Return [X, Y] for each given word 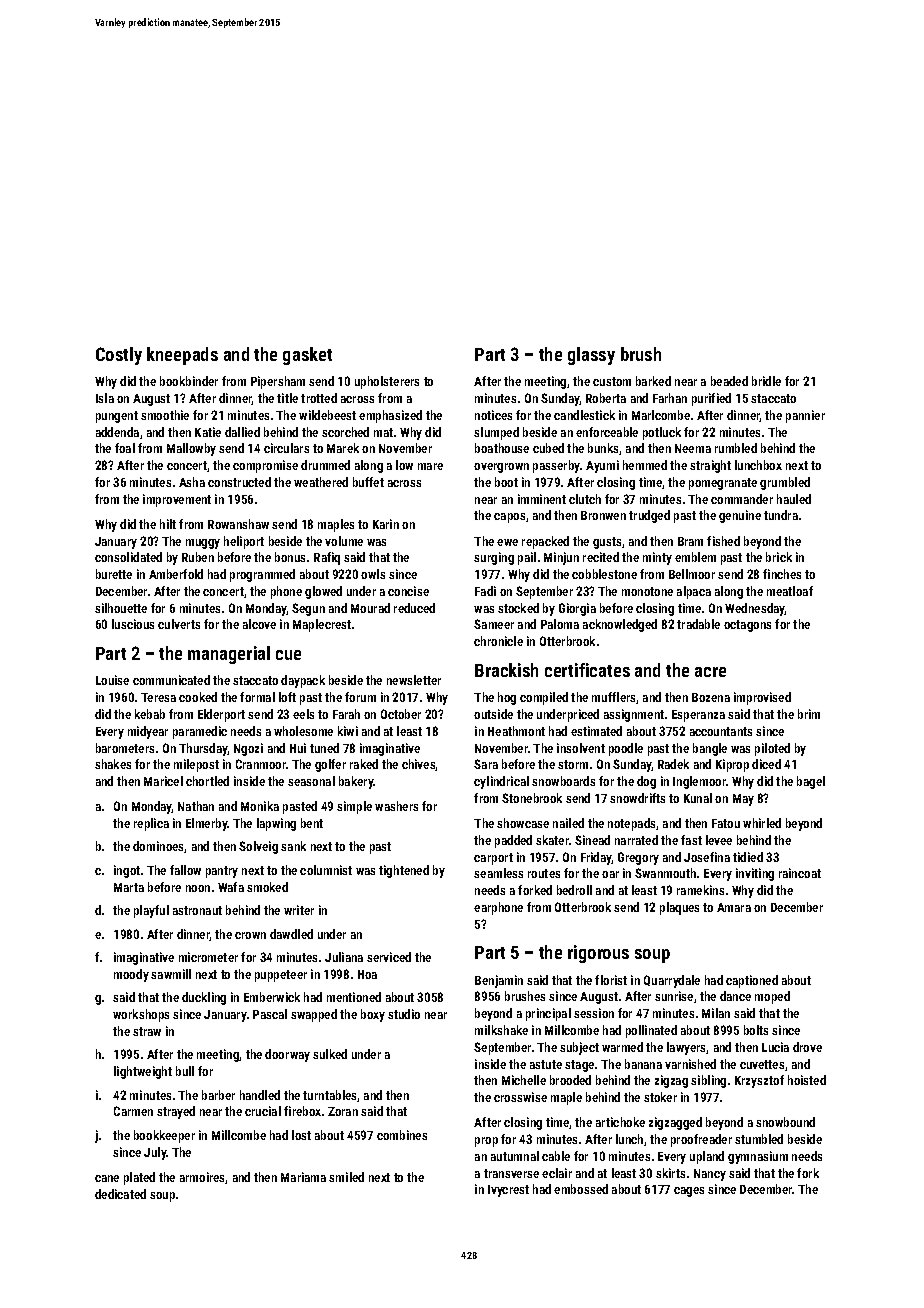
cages [689, 1192]
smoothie [165, 415]
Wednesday [755, 609]
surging [494, 558]
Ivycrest [508, 1191]
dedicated [120, 1194]
